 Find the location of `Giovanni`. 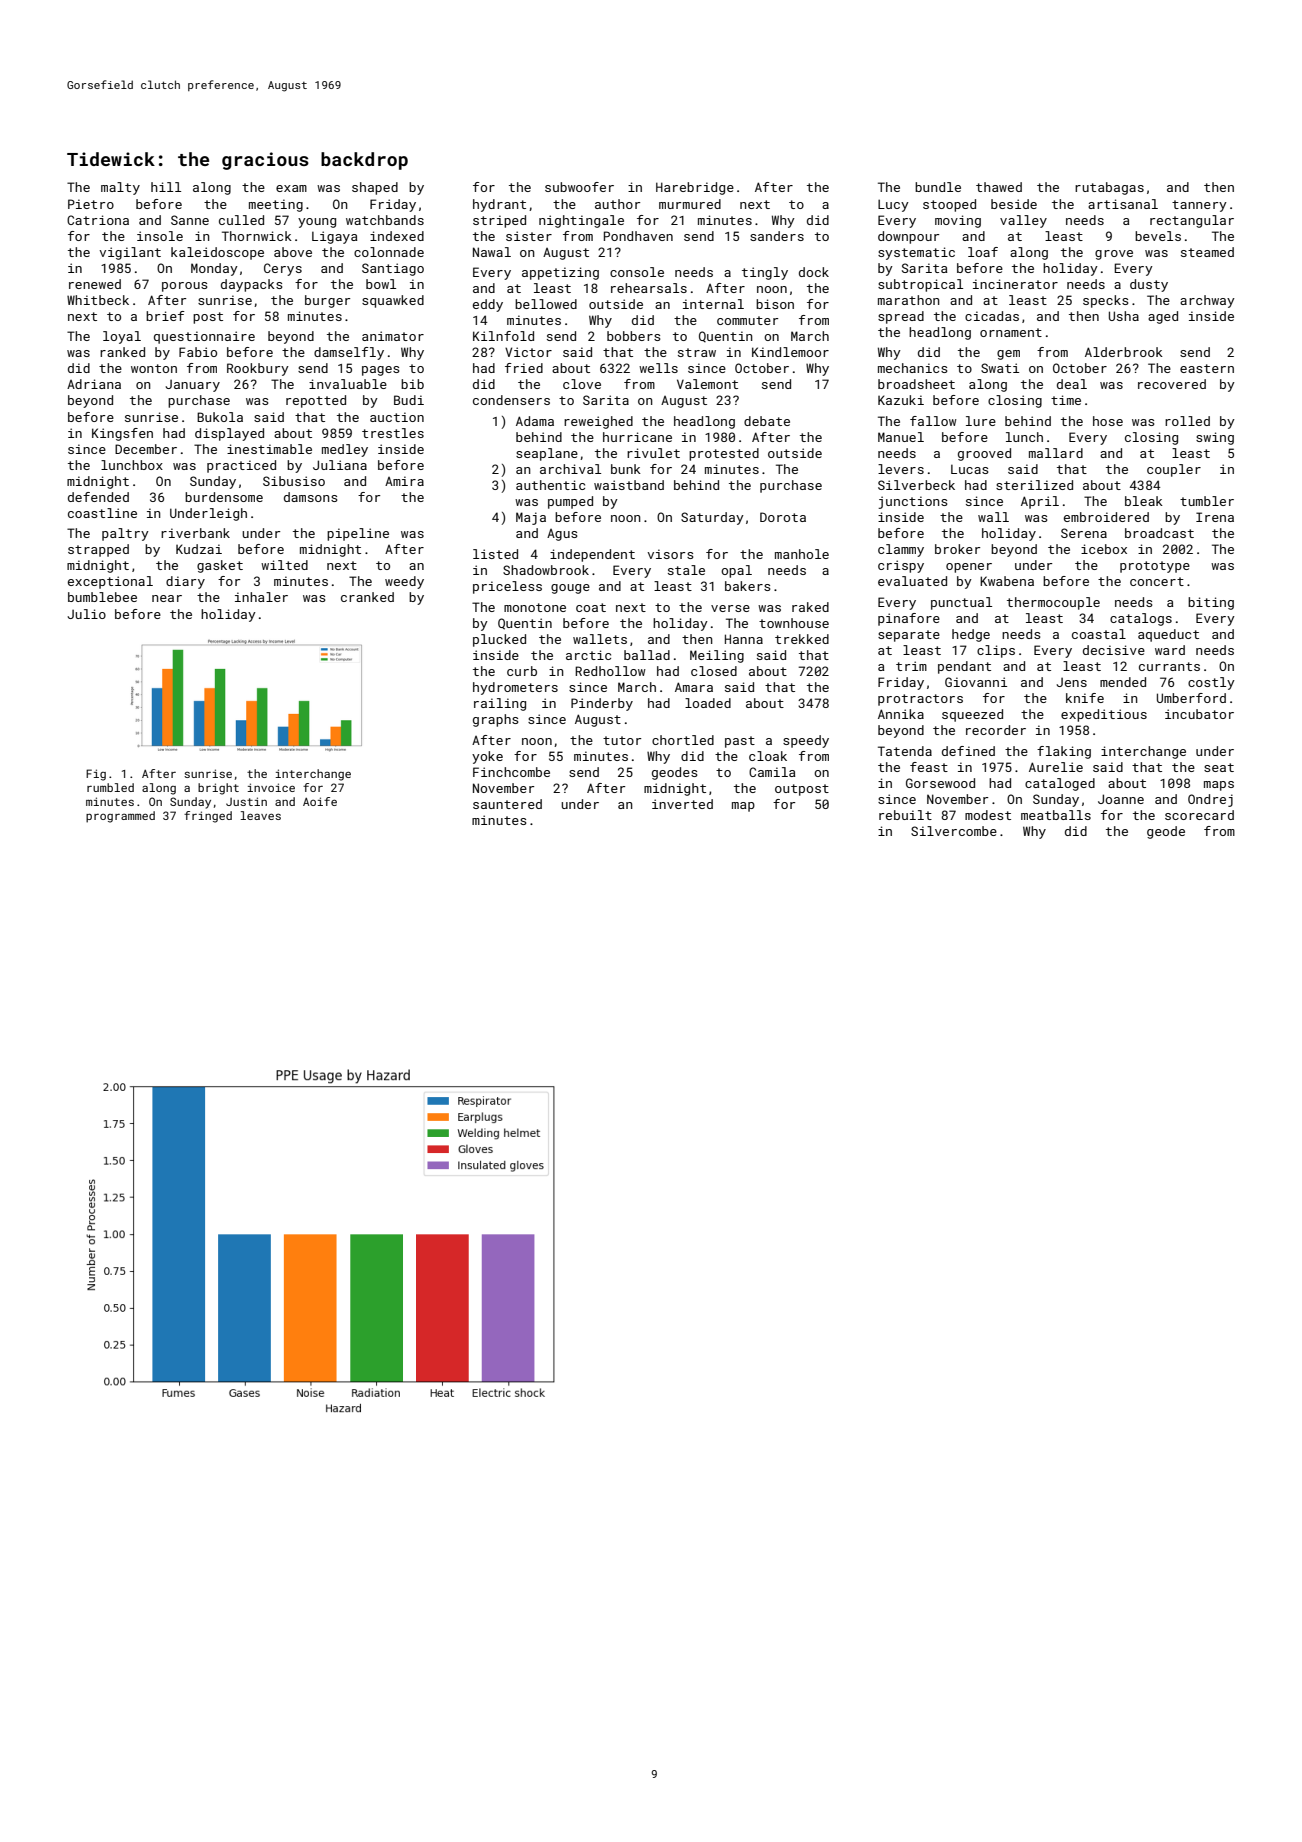

Giovanni is located at coordinates (976, 682).
